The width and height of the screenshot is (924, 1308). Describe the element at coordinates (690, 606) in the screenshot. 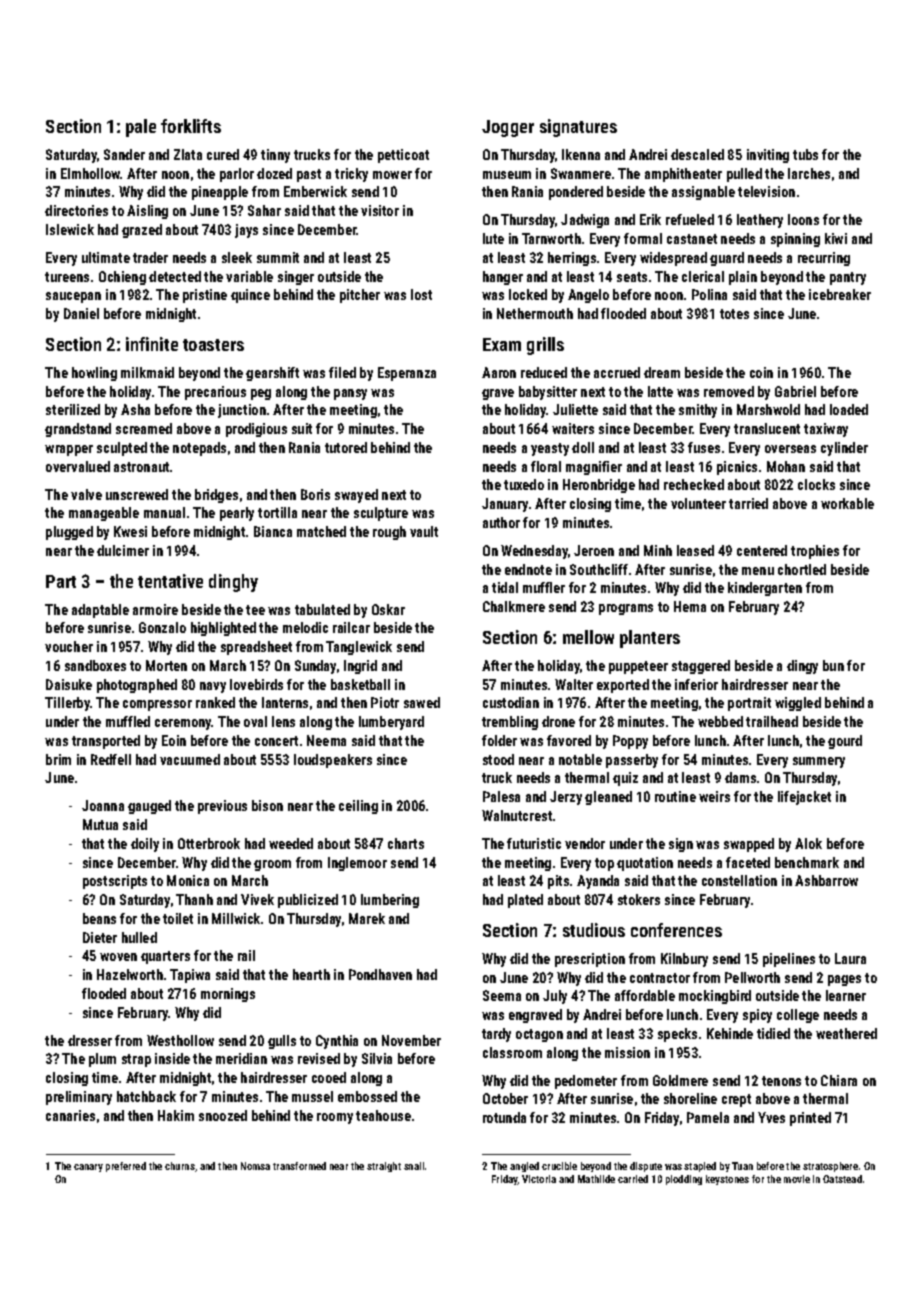

I see `Hema` at that location.
